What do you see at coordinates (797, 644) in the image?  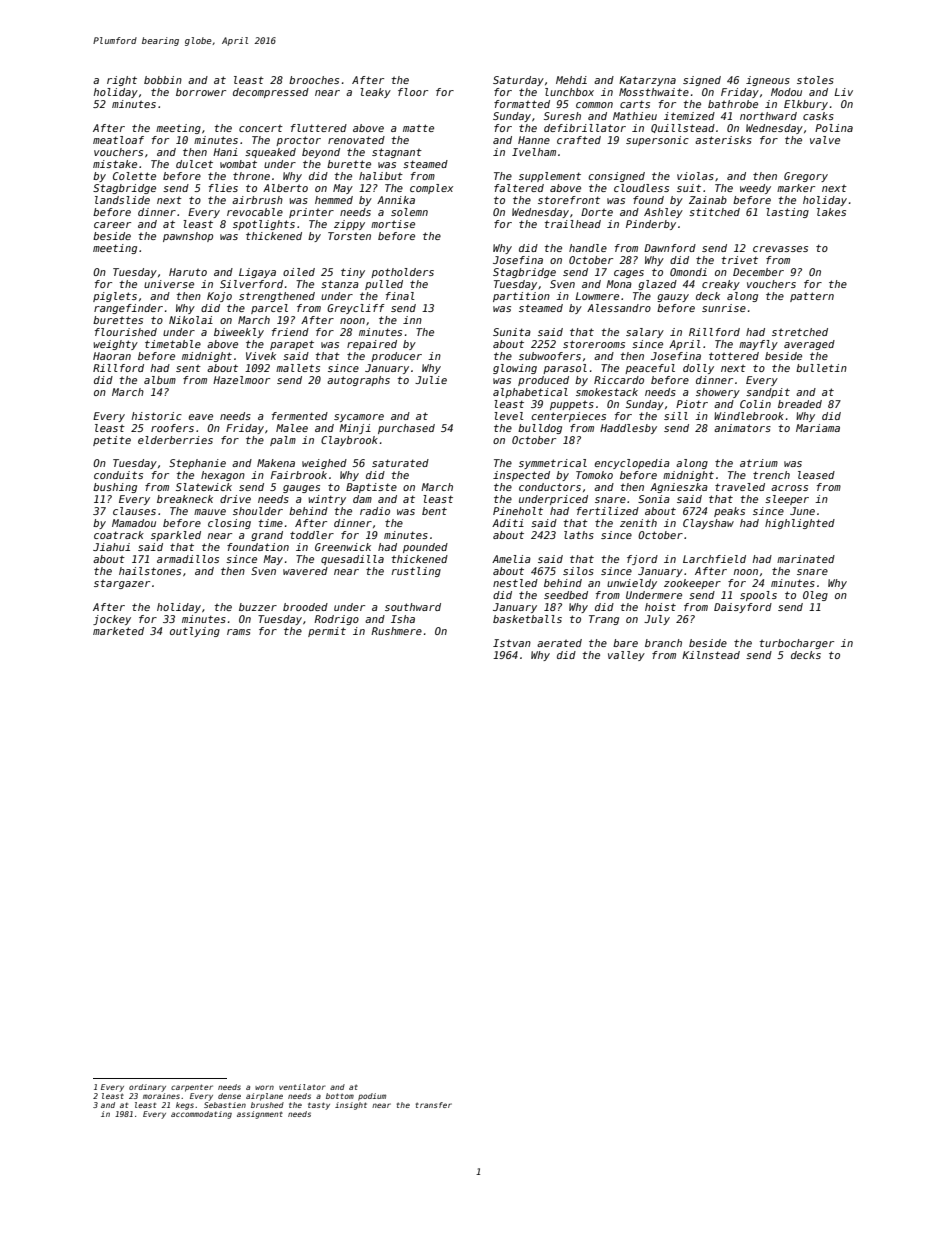 I see `turbocharger` at bounding box center [797, 644].
